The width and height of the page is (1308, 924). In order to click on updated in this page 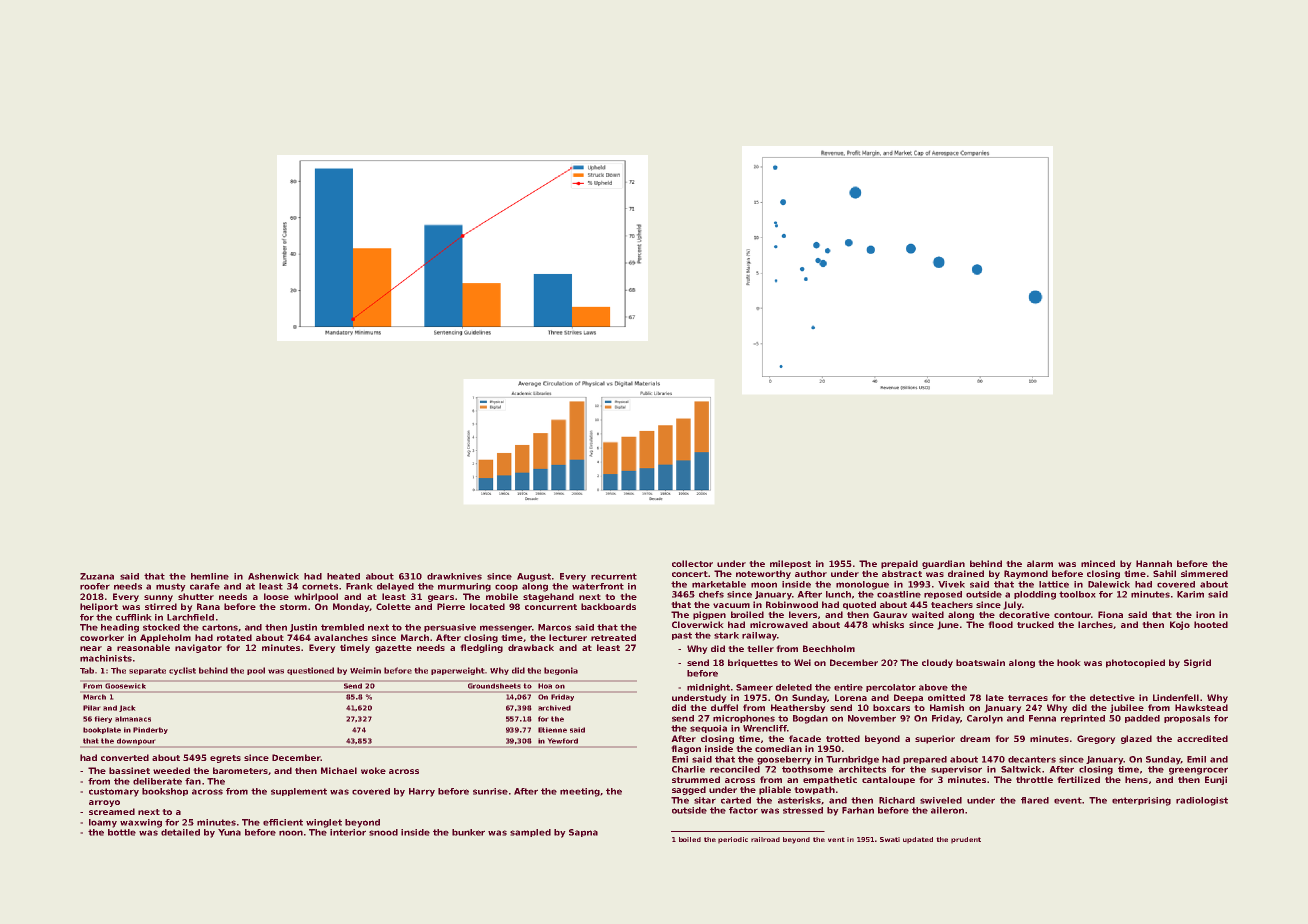, I will do `click(918, 840)`.
